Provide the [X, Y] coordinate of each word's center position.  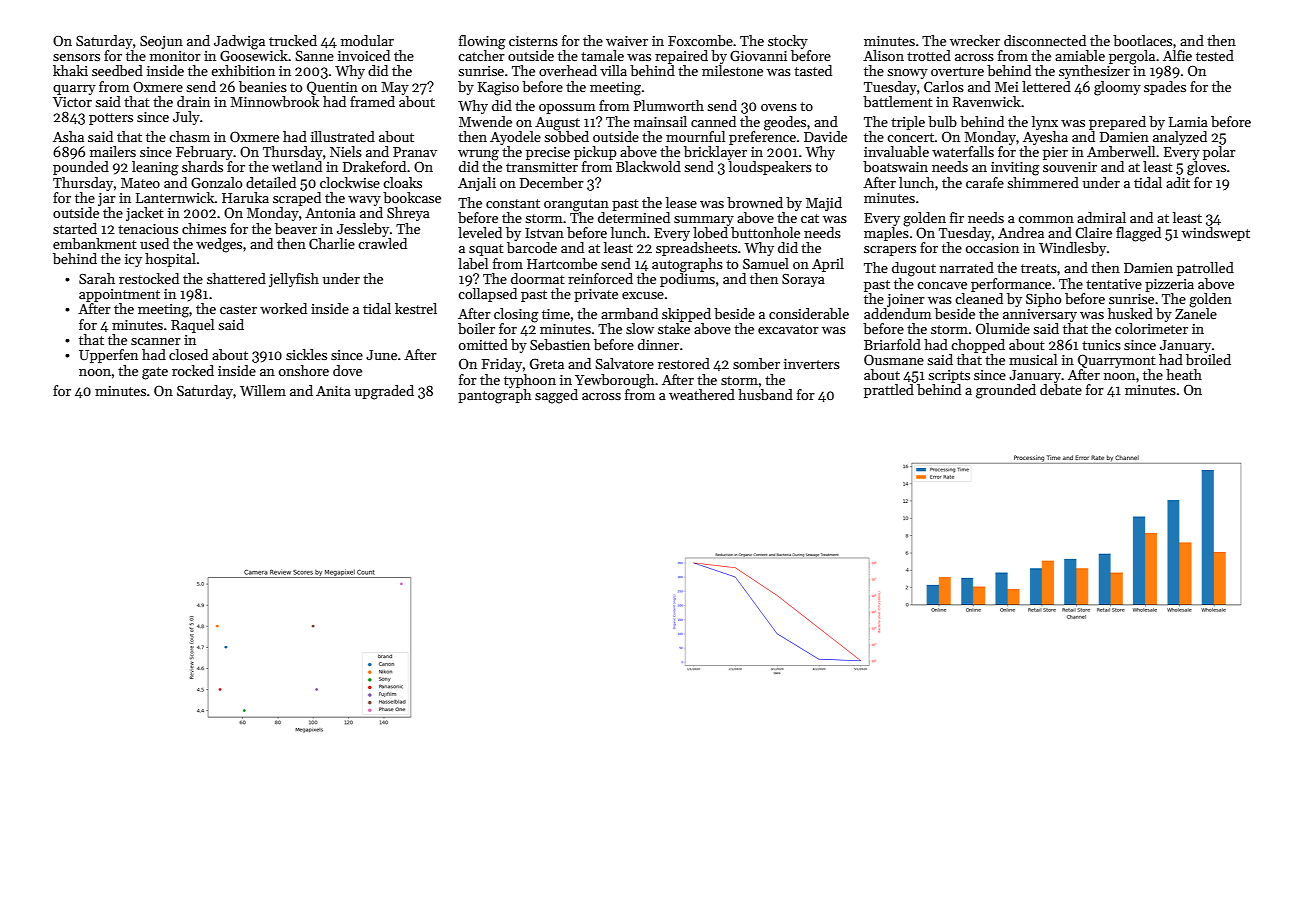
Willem [263, 390]
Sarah [97, 278]
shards [202, 166]
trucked [293, 40]
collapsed [487, 295]
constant [513, 203]
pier [1055, 153]
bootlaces [1142, 40]
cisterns [533, 41]
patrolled [1205, 269]
